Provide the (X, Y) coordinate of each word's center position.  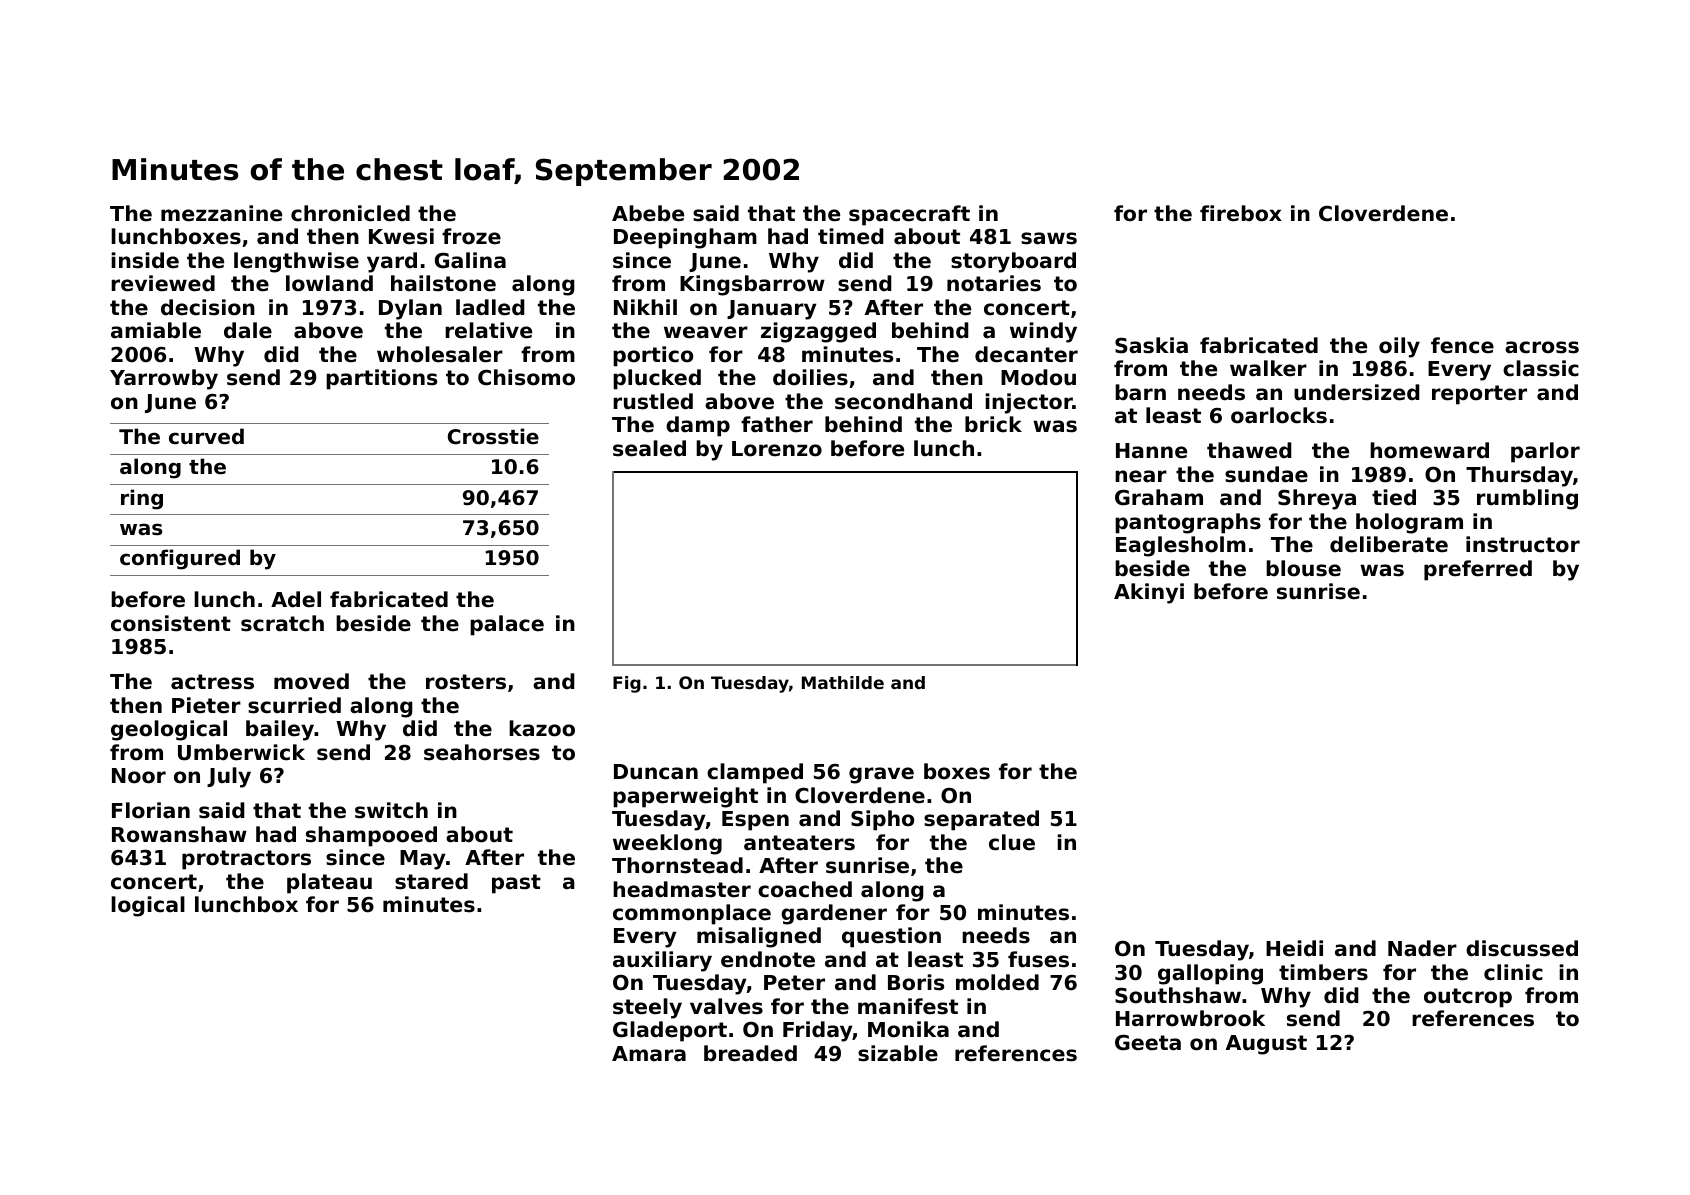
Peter (794, 983)
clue (1012, 842)
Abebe (648, 213)
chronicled (350, 213)
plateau (329, 883)
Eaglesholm (1181, 546)
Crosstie (493, 436)
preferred (1478, 570)
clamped (755, 773)
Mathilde (843, 682)
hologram (1409, 523)
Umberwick (241, 752)
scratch (282, 623)
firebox (1241, 213)
